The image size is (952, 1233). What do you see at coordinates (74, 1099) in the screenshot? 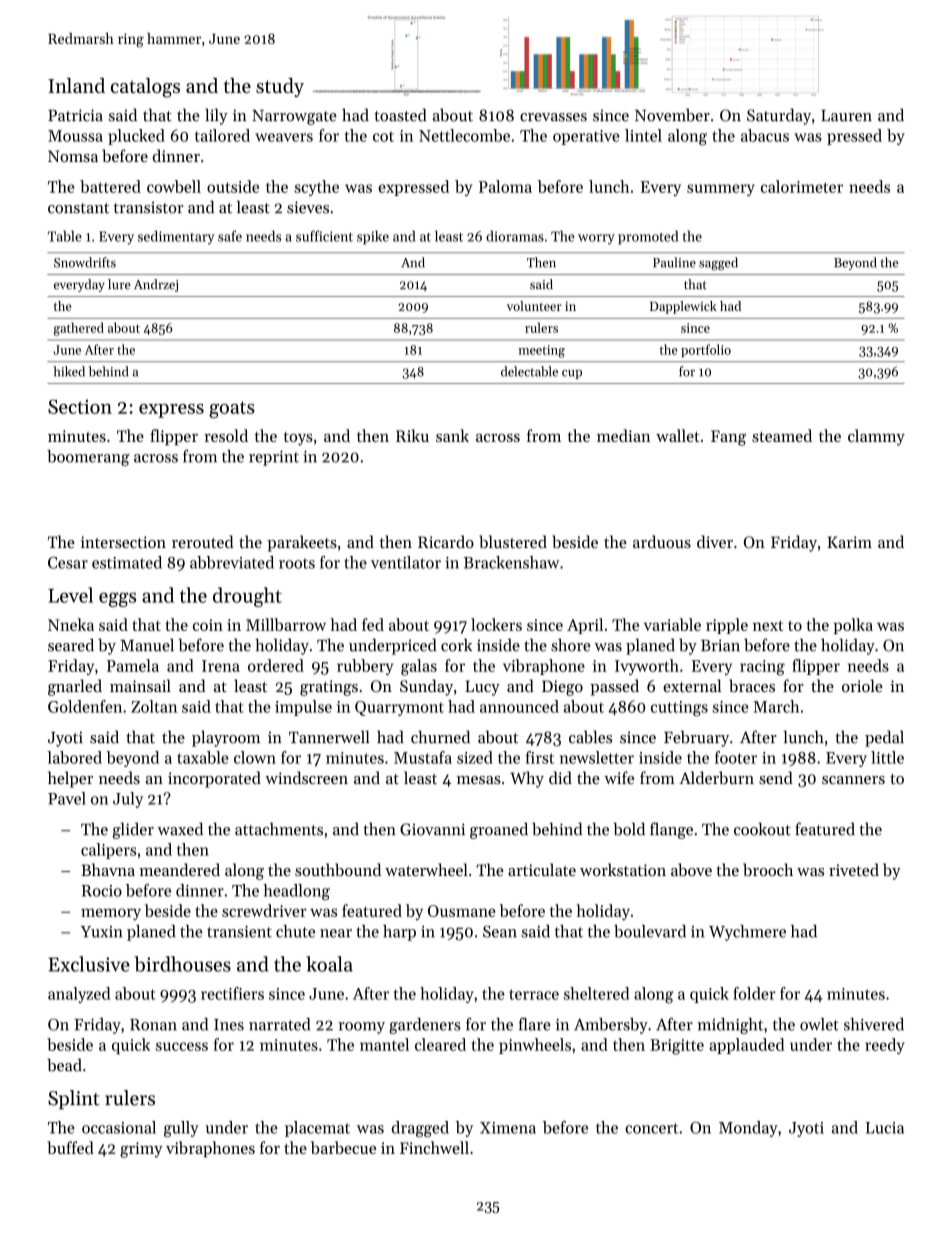
I see `Splint` at bounding box center [74, 1099].
